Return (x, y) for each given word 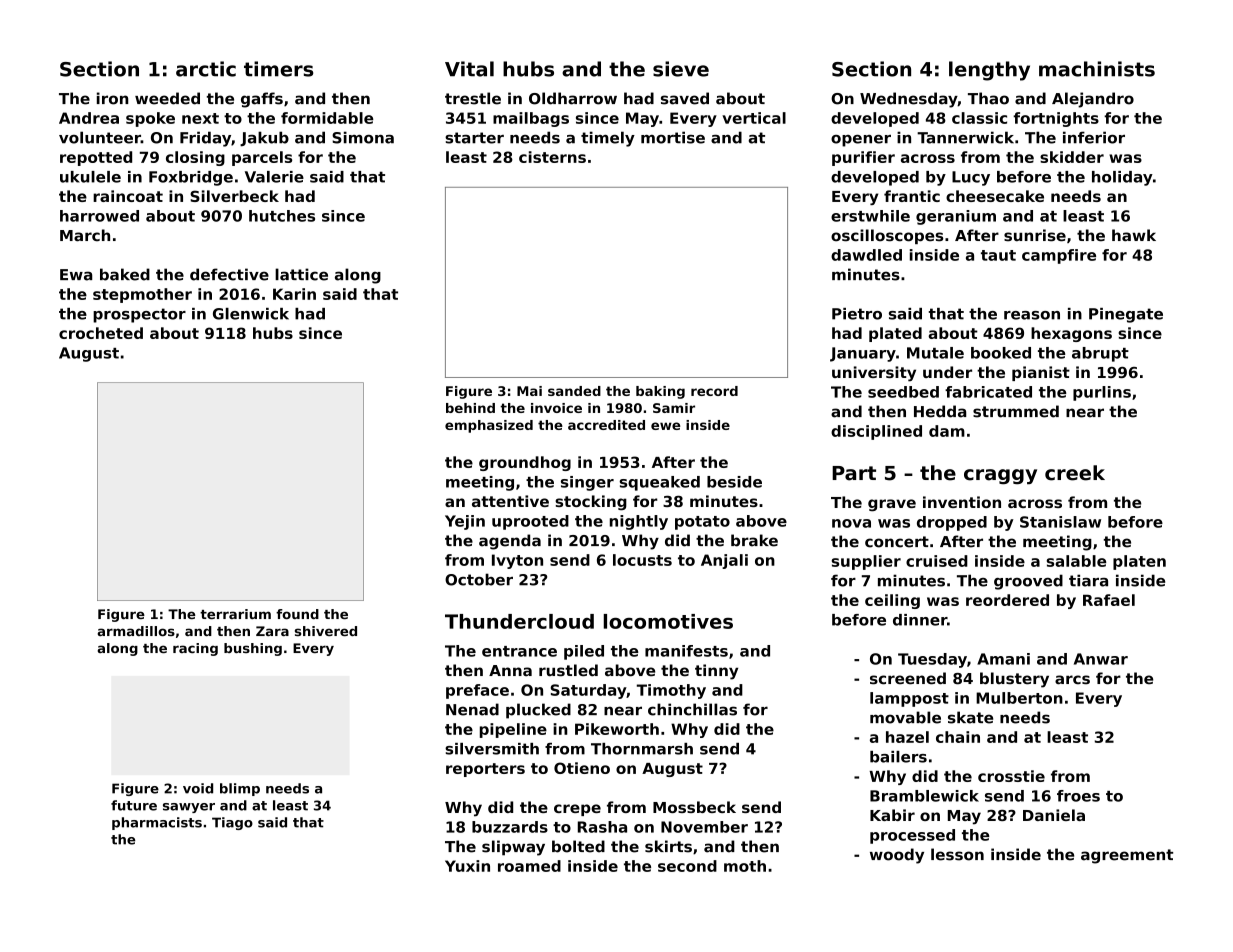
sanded (574, 391)
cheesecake (995, 196)
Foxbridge (191, 178)
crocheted (101, 333)
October (479, 579)
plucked (538, 711)
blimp (240, 789)
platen (1139, 562)
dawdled (866, 255)
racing (195, 649)
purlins (1102, 393)
